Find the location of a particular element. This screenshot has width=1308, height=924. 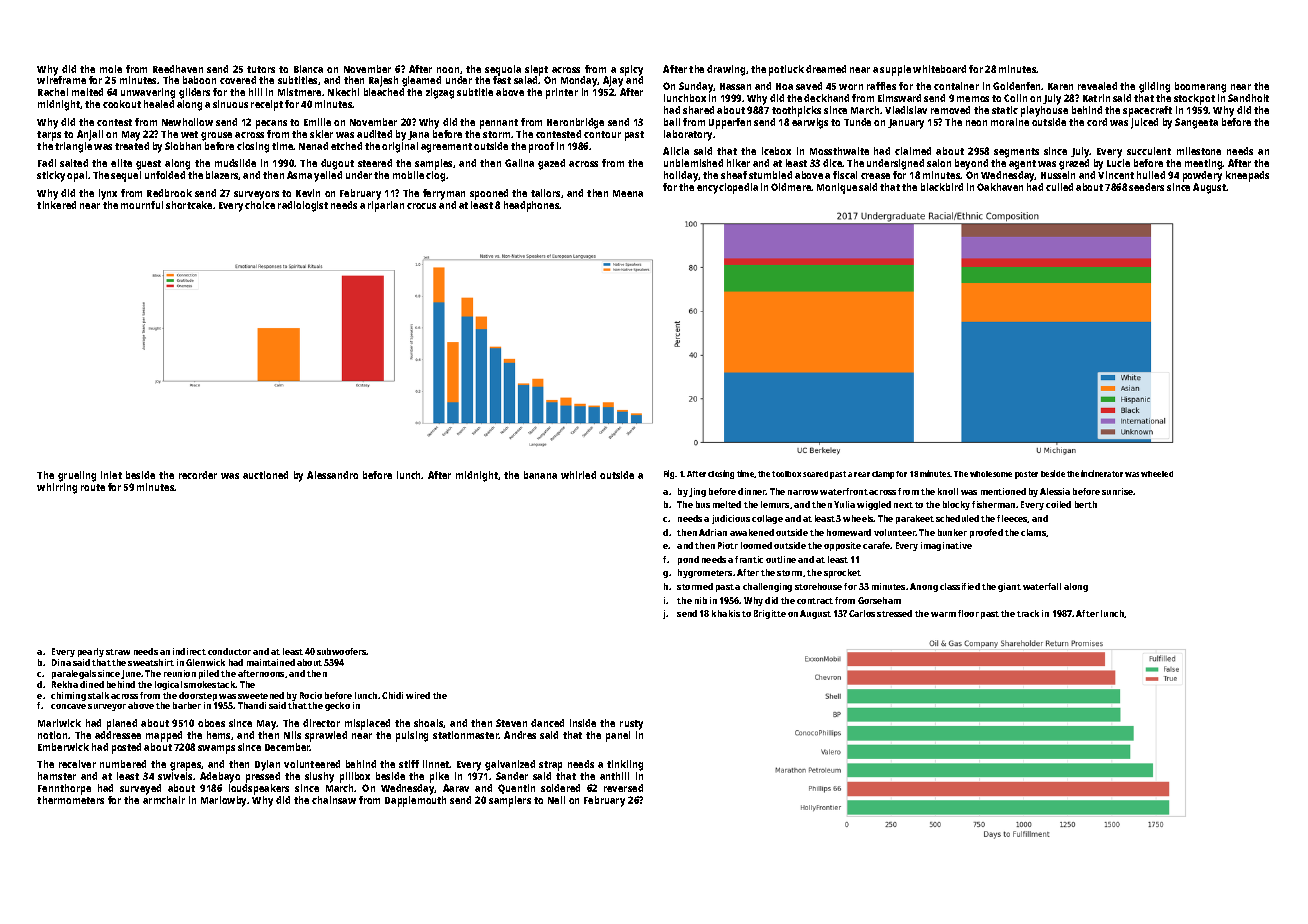

khakis is located at coordinates (726, 613).
